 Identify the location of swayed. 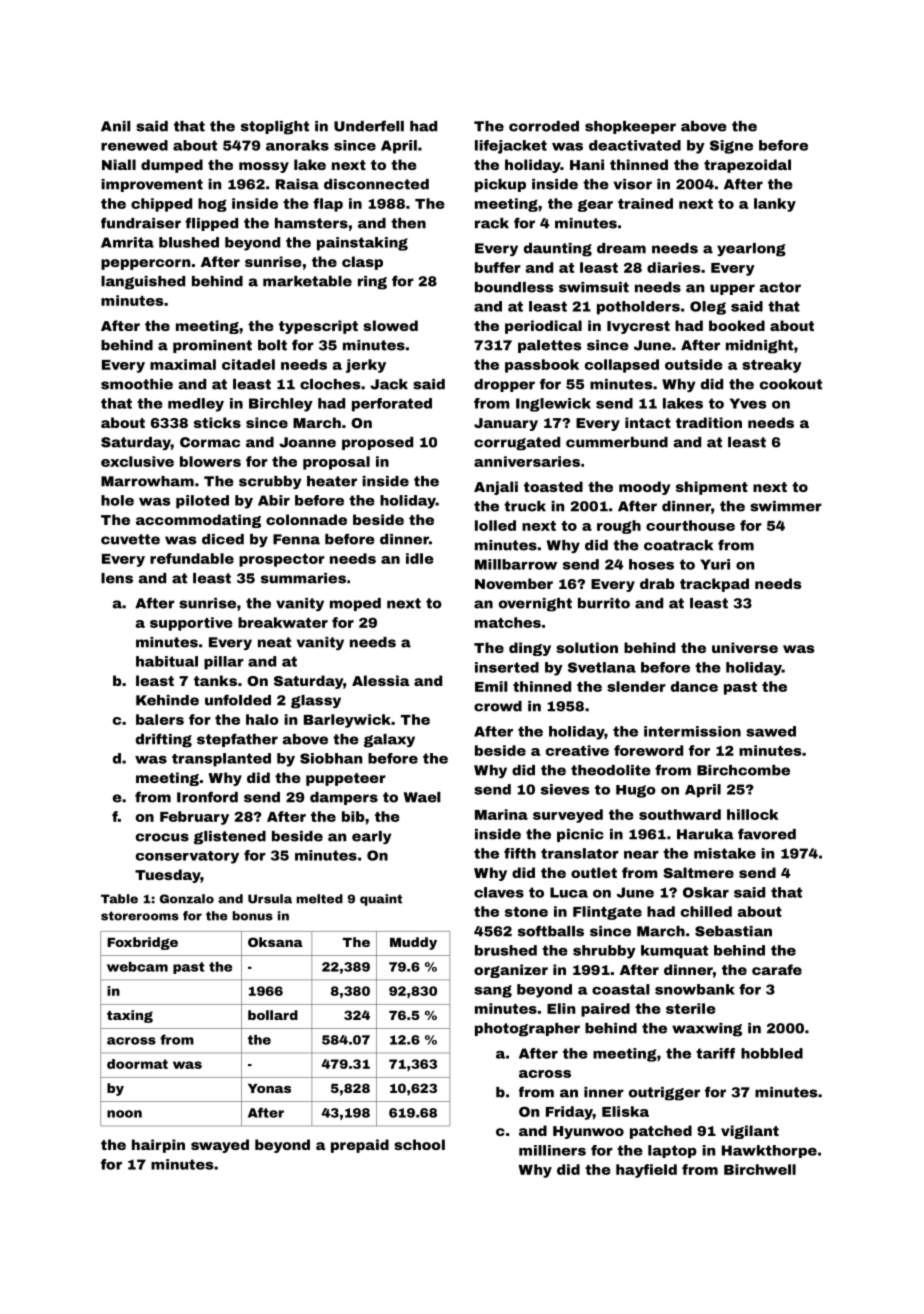
(220, 1146).
